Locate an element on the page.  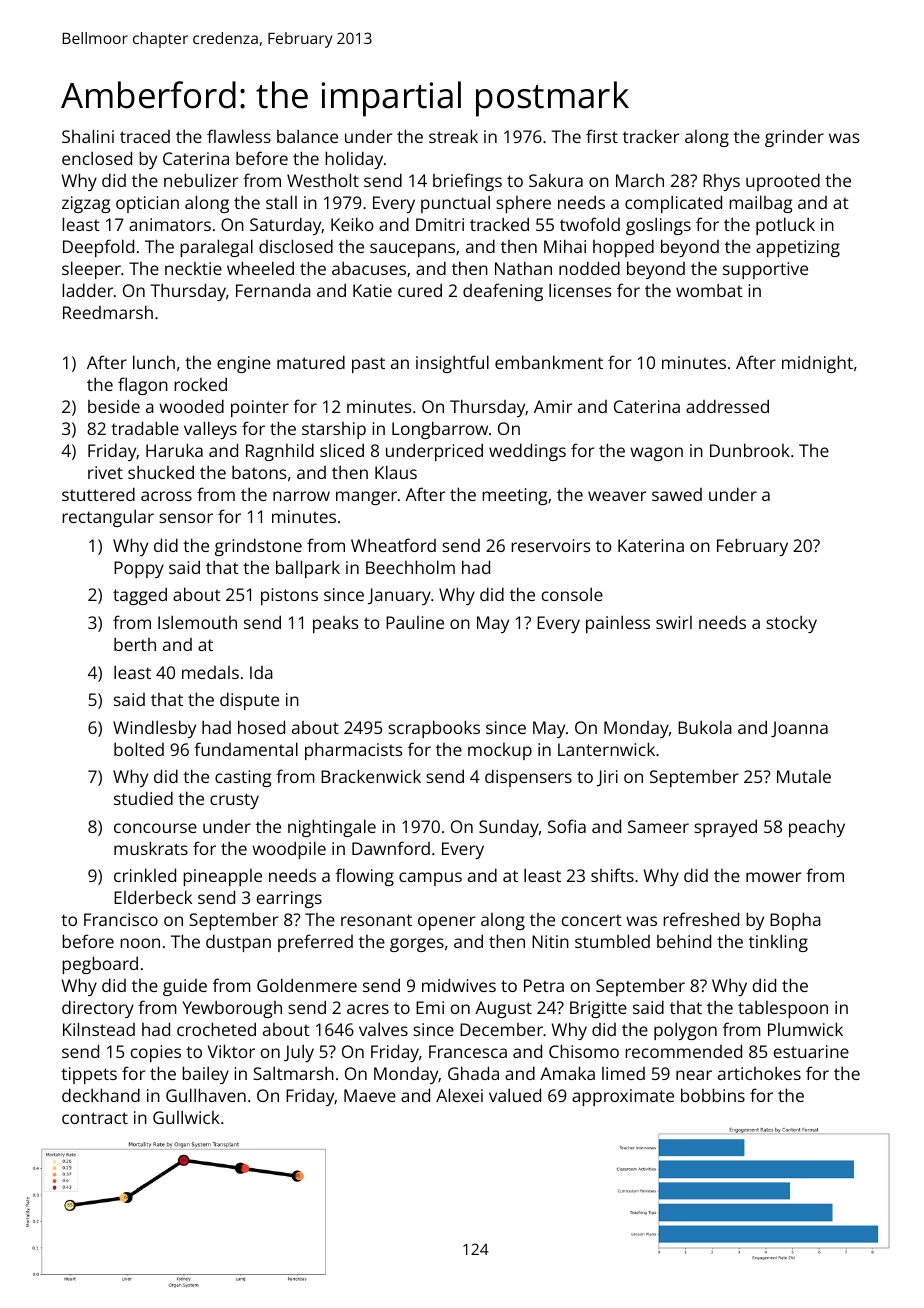
first is located at coordinates (602, 136).
